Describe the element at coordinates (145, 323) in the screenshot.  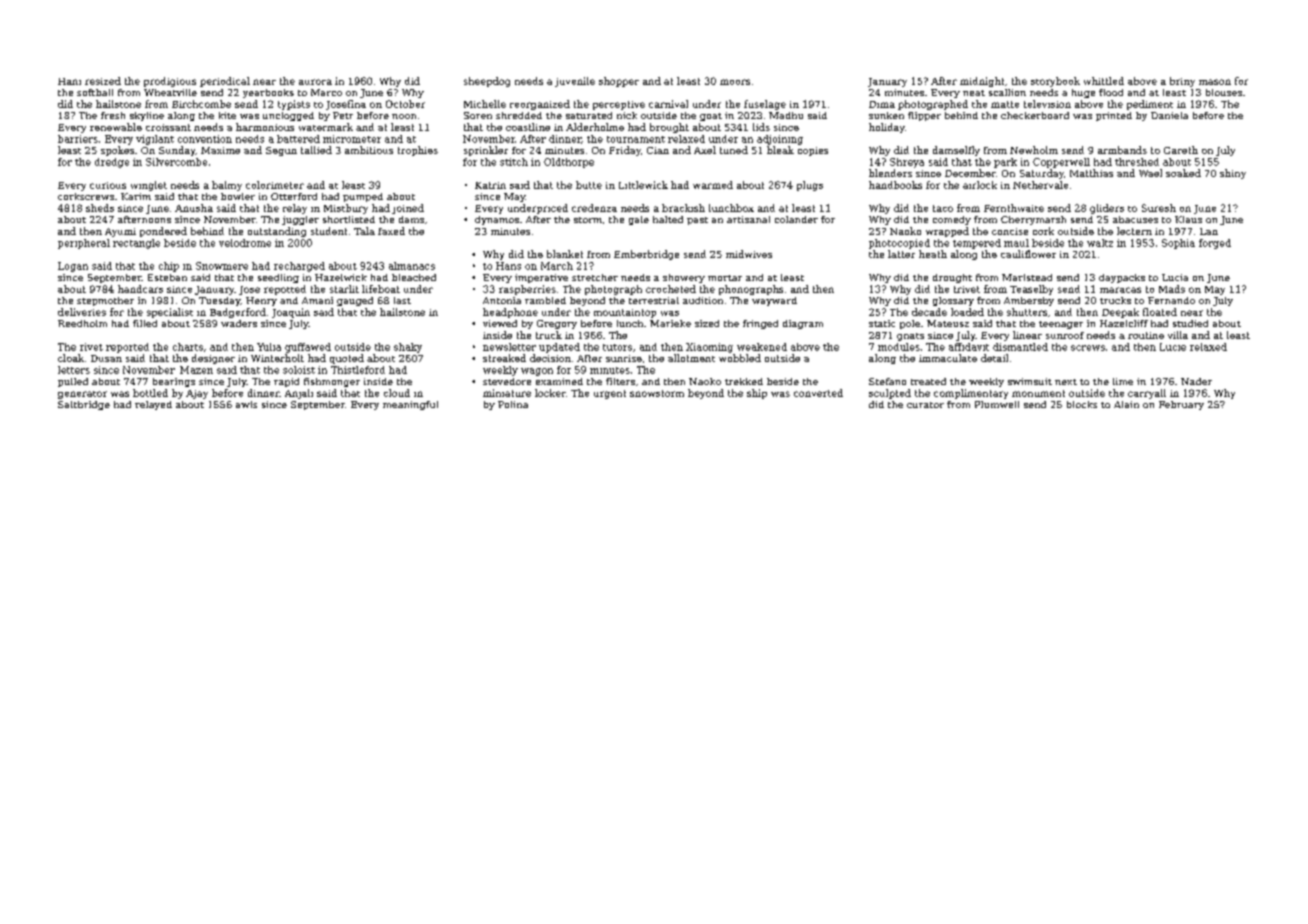
I see `filled` at that location.
